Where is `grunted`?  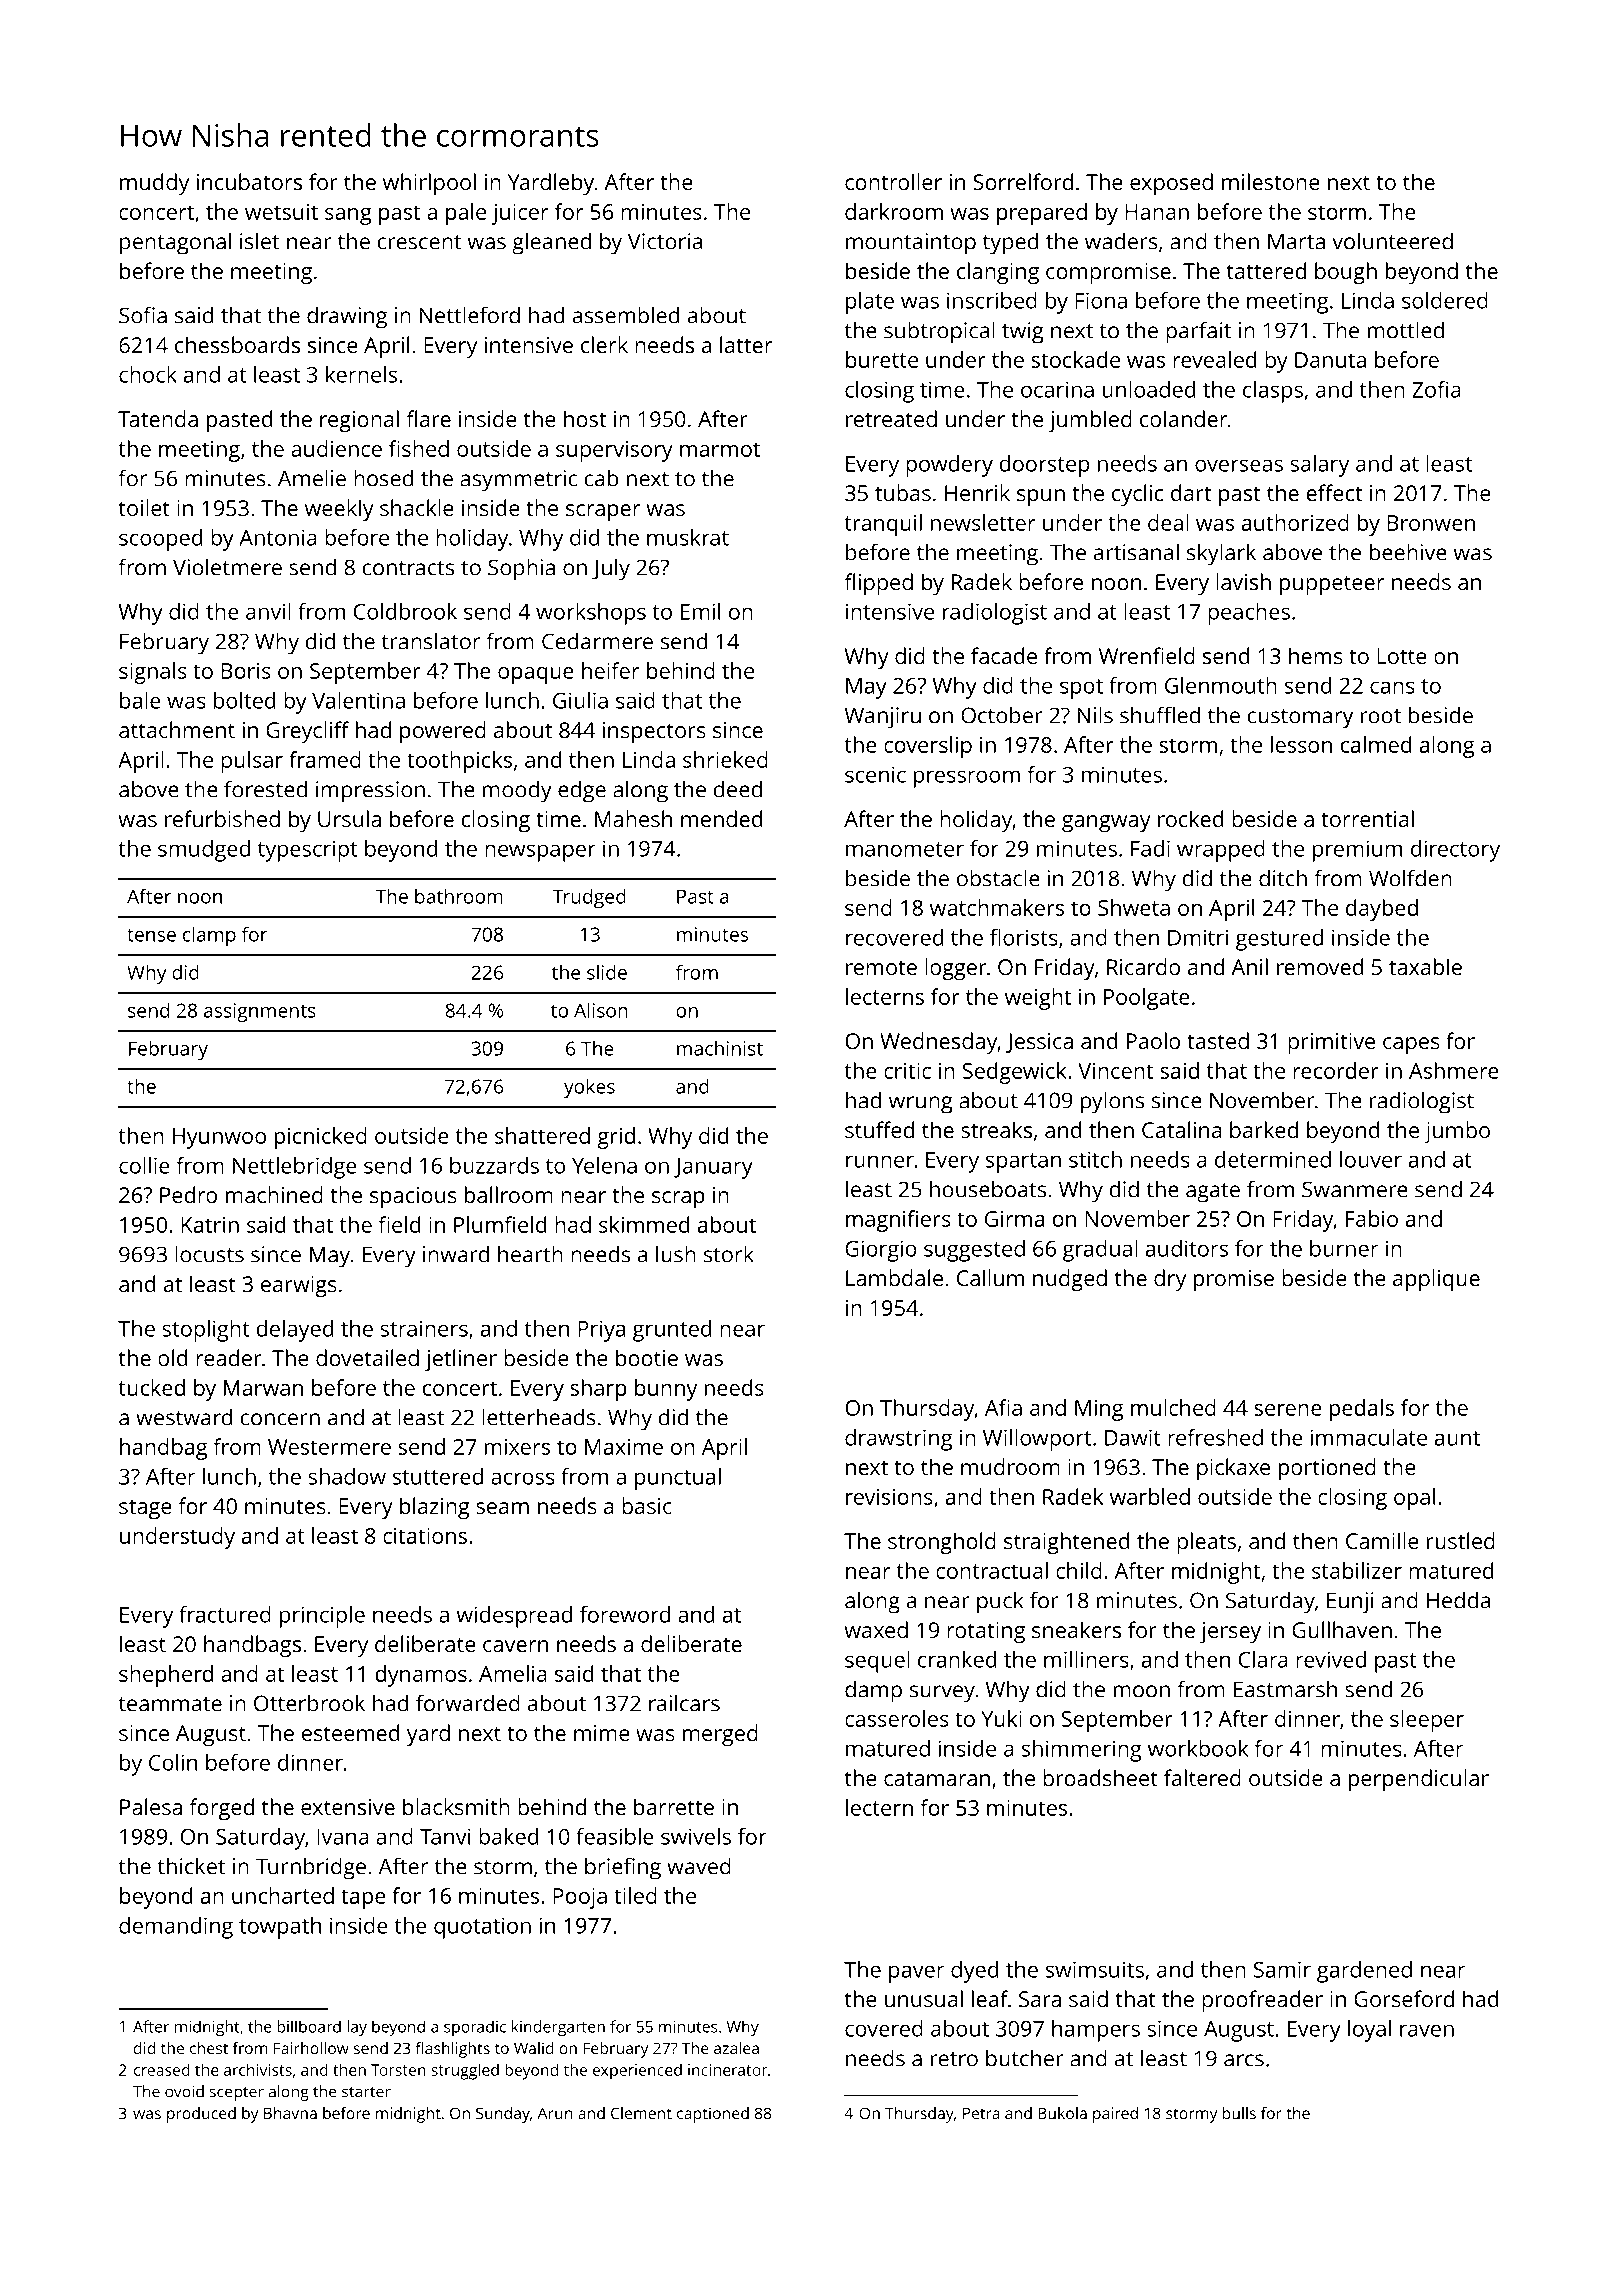
grunted is located at coordinates (672, 1331).
